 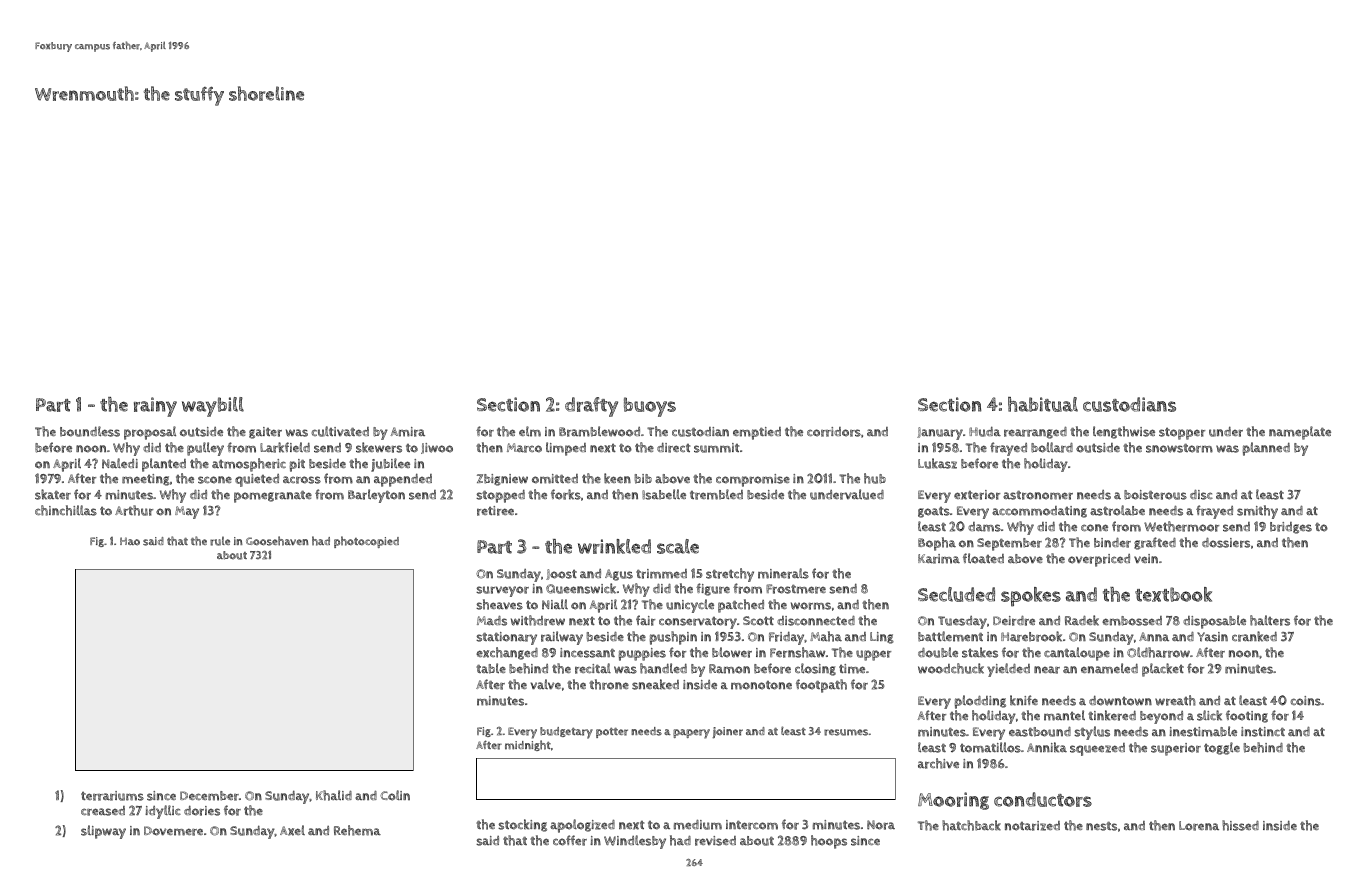 I want to click on goats, so click(x=934, y=512).
